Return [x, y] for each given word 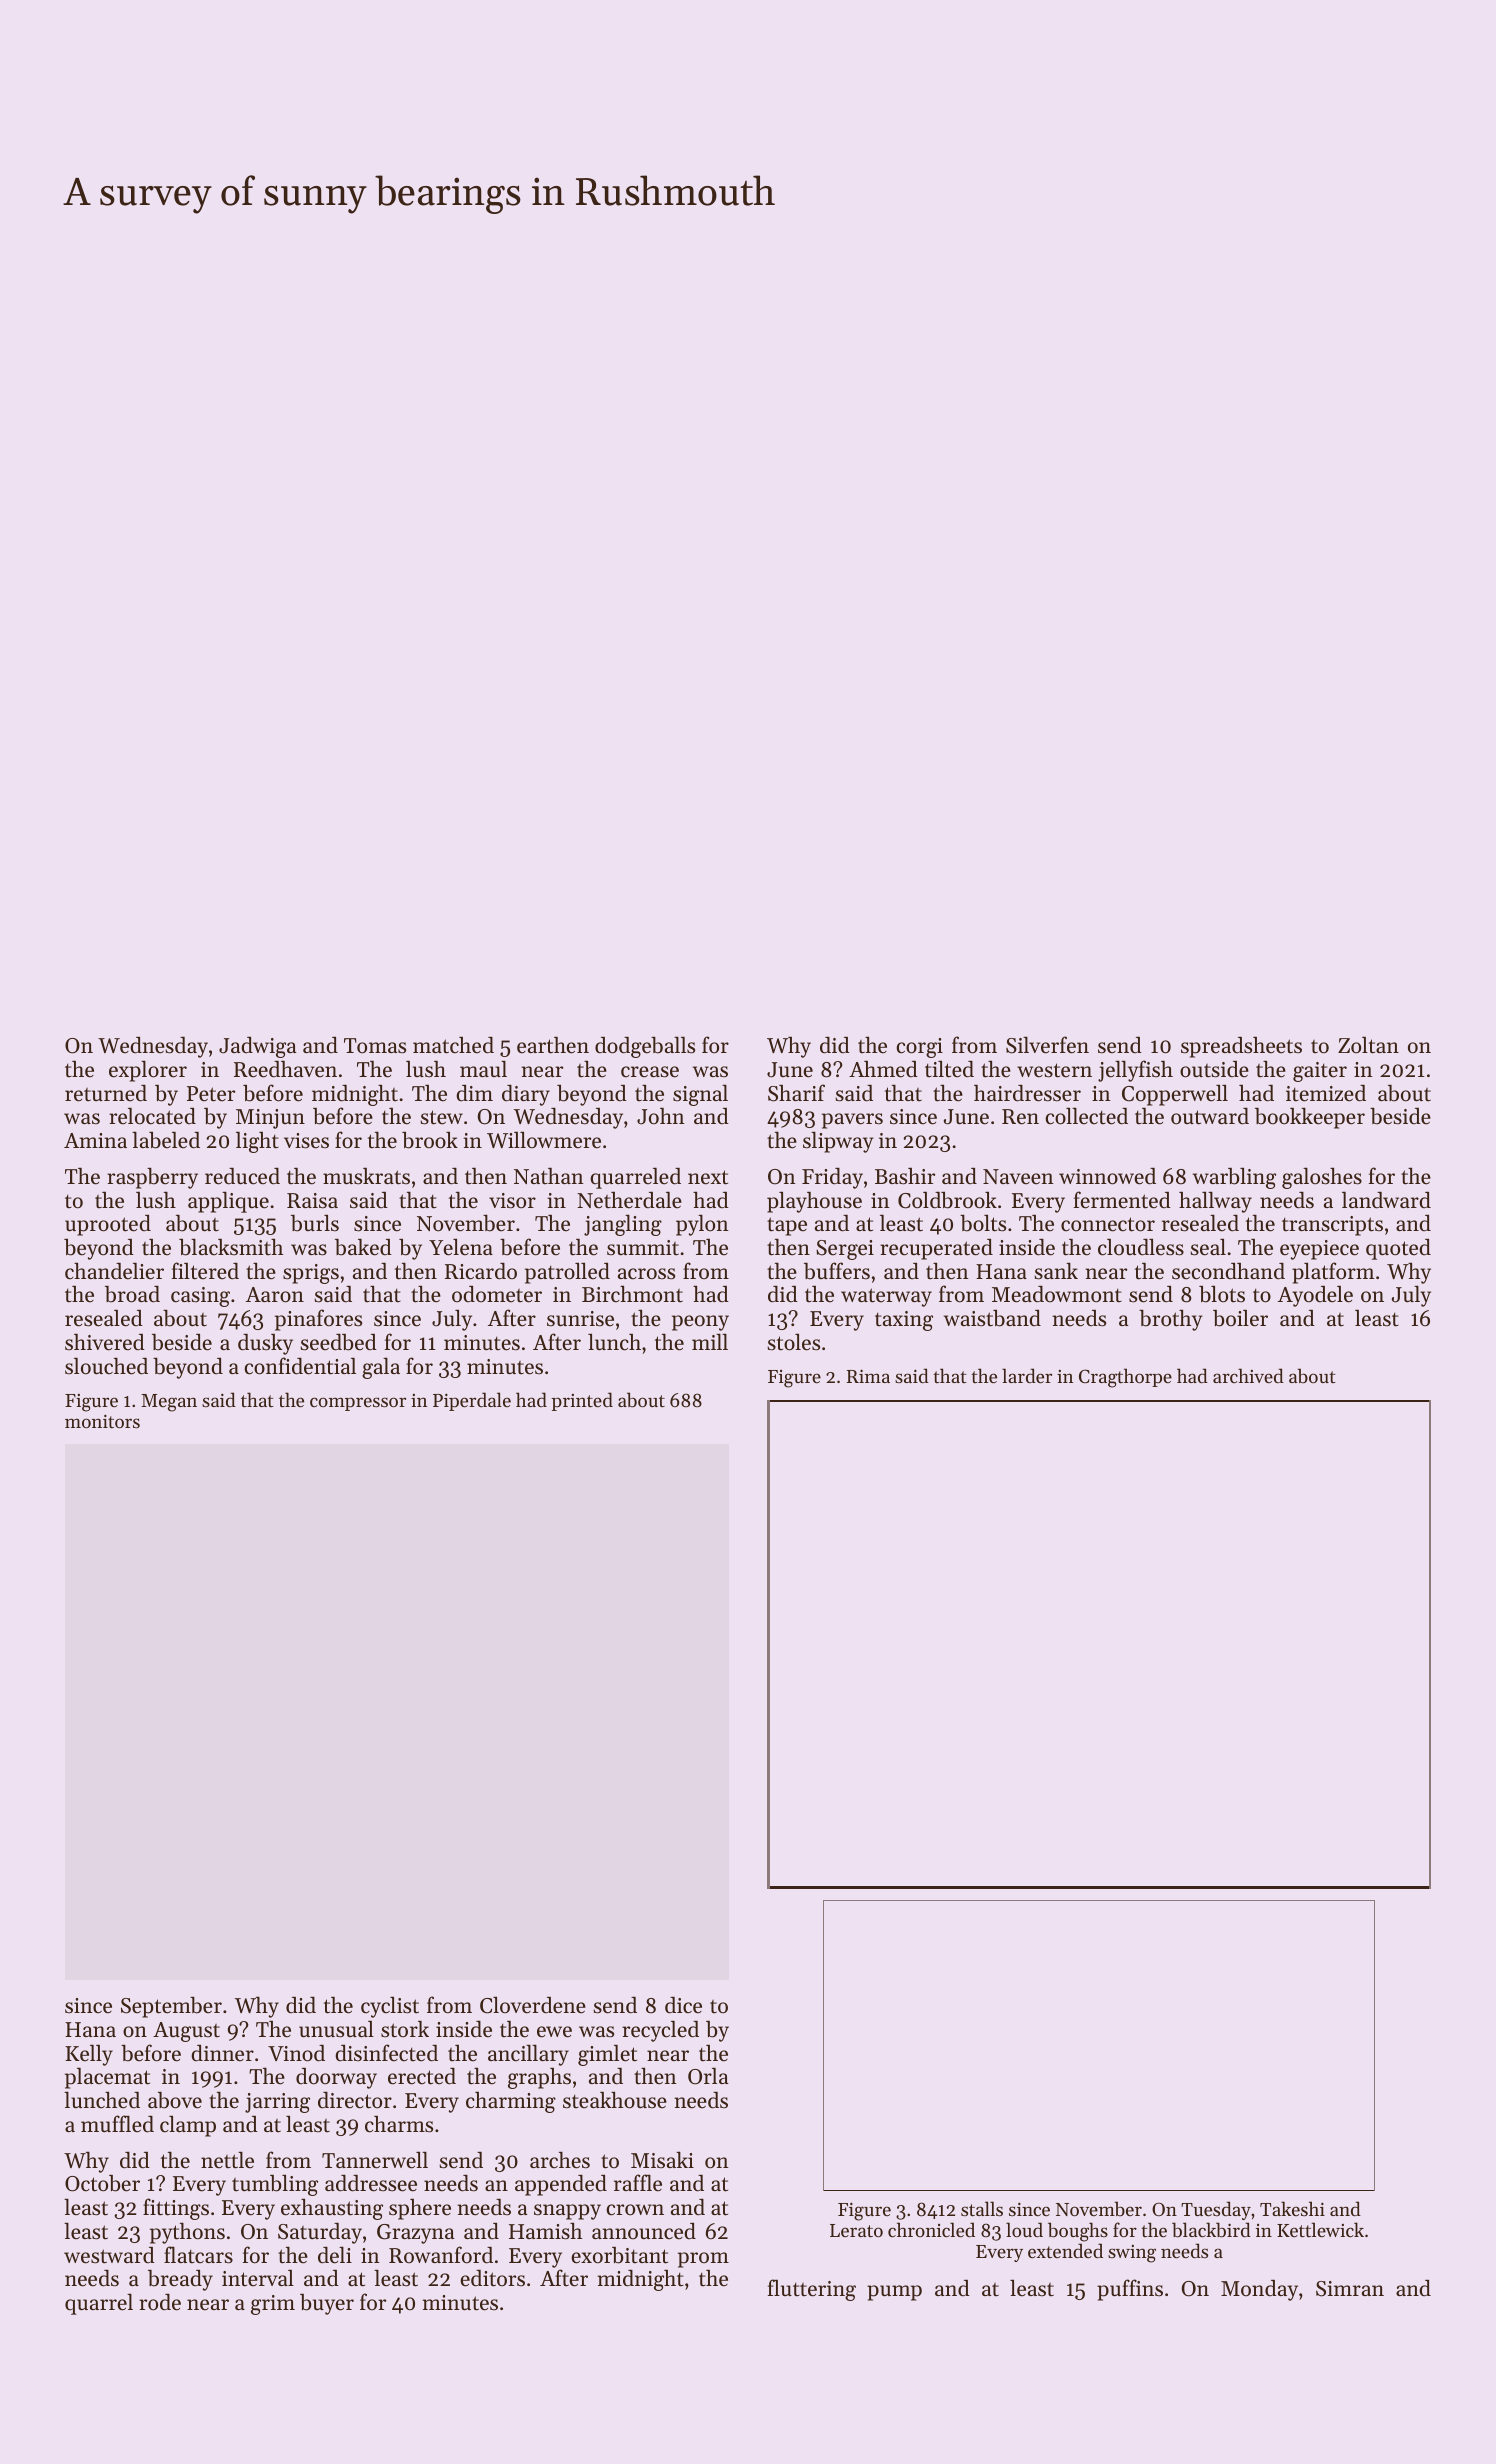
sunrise [580, 1319]
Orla [708, 2076]
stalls [982, 2208]
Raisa [312, 1201]
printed [582, 1401]
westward [109, 2255]
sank [1056, 1271]
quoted [1398, 1249]
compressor [358, 1404]
